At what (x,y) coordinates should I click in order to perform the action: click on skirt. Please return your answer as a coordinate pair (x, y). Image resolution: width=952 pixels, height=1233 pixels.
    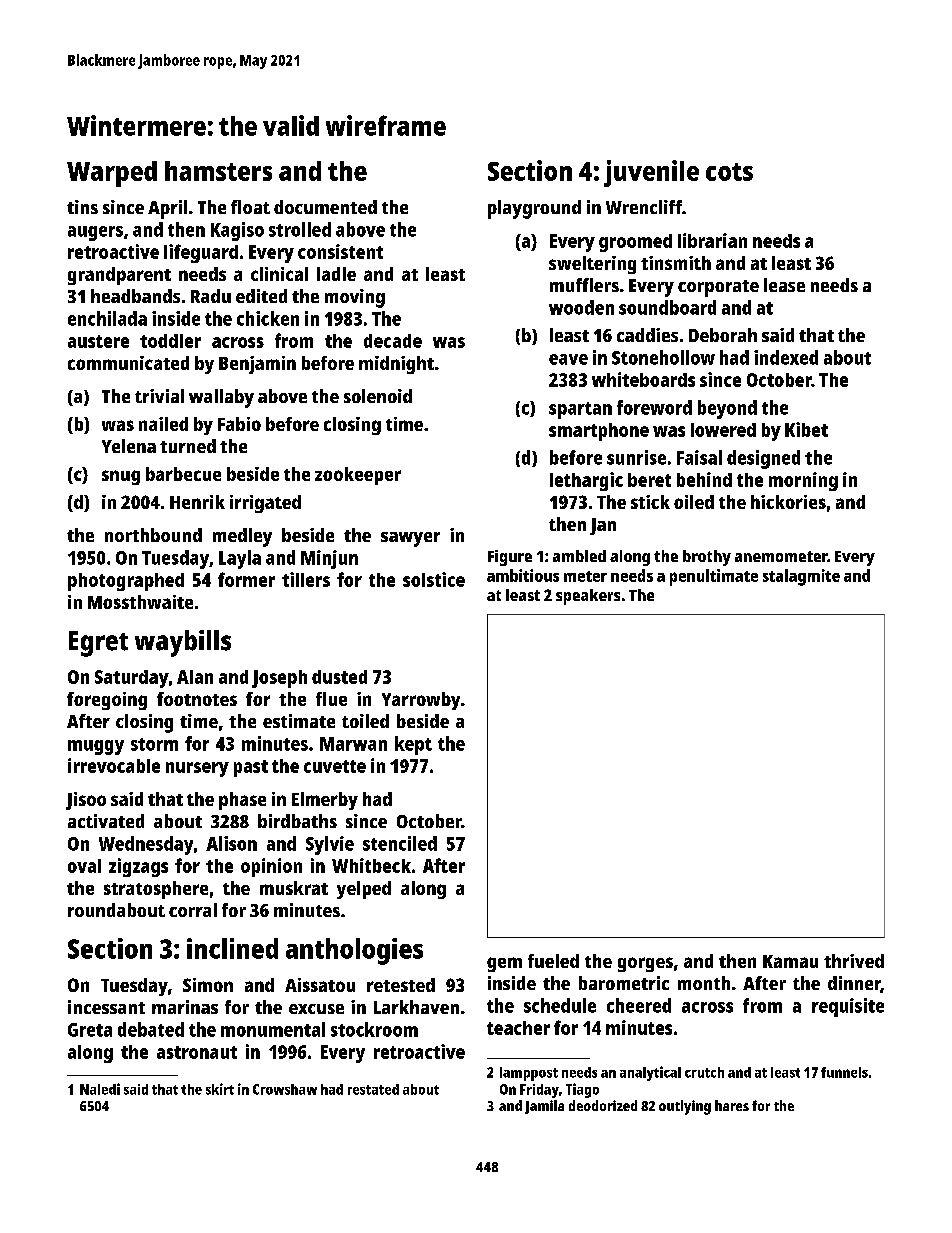
    Looking at the image, I should click on (220, 1089).
